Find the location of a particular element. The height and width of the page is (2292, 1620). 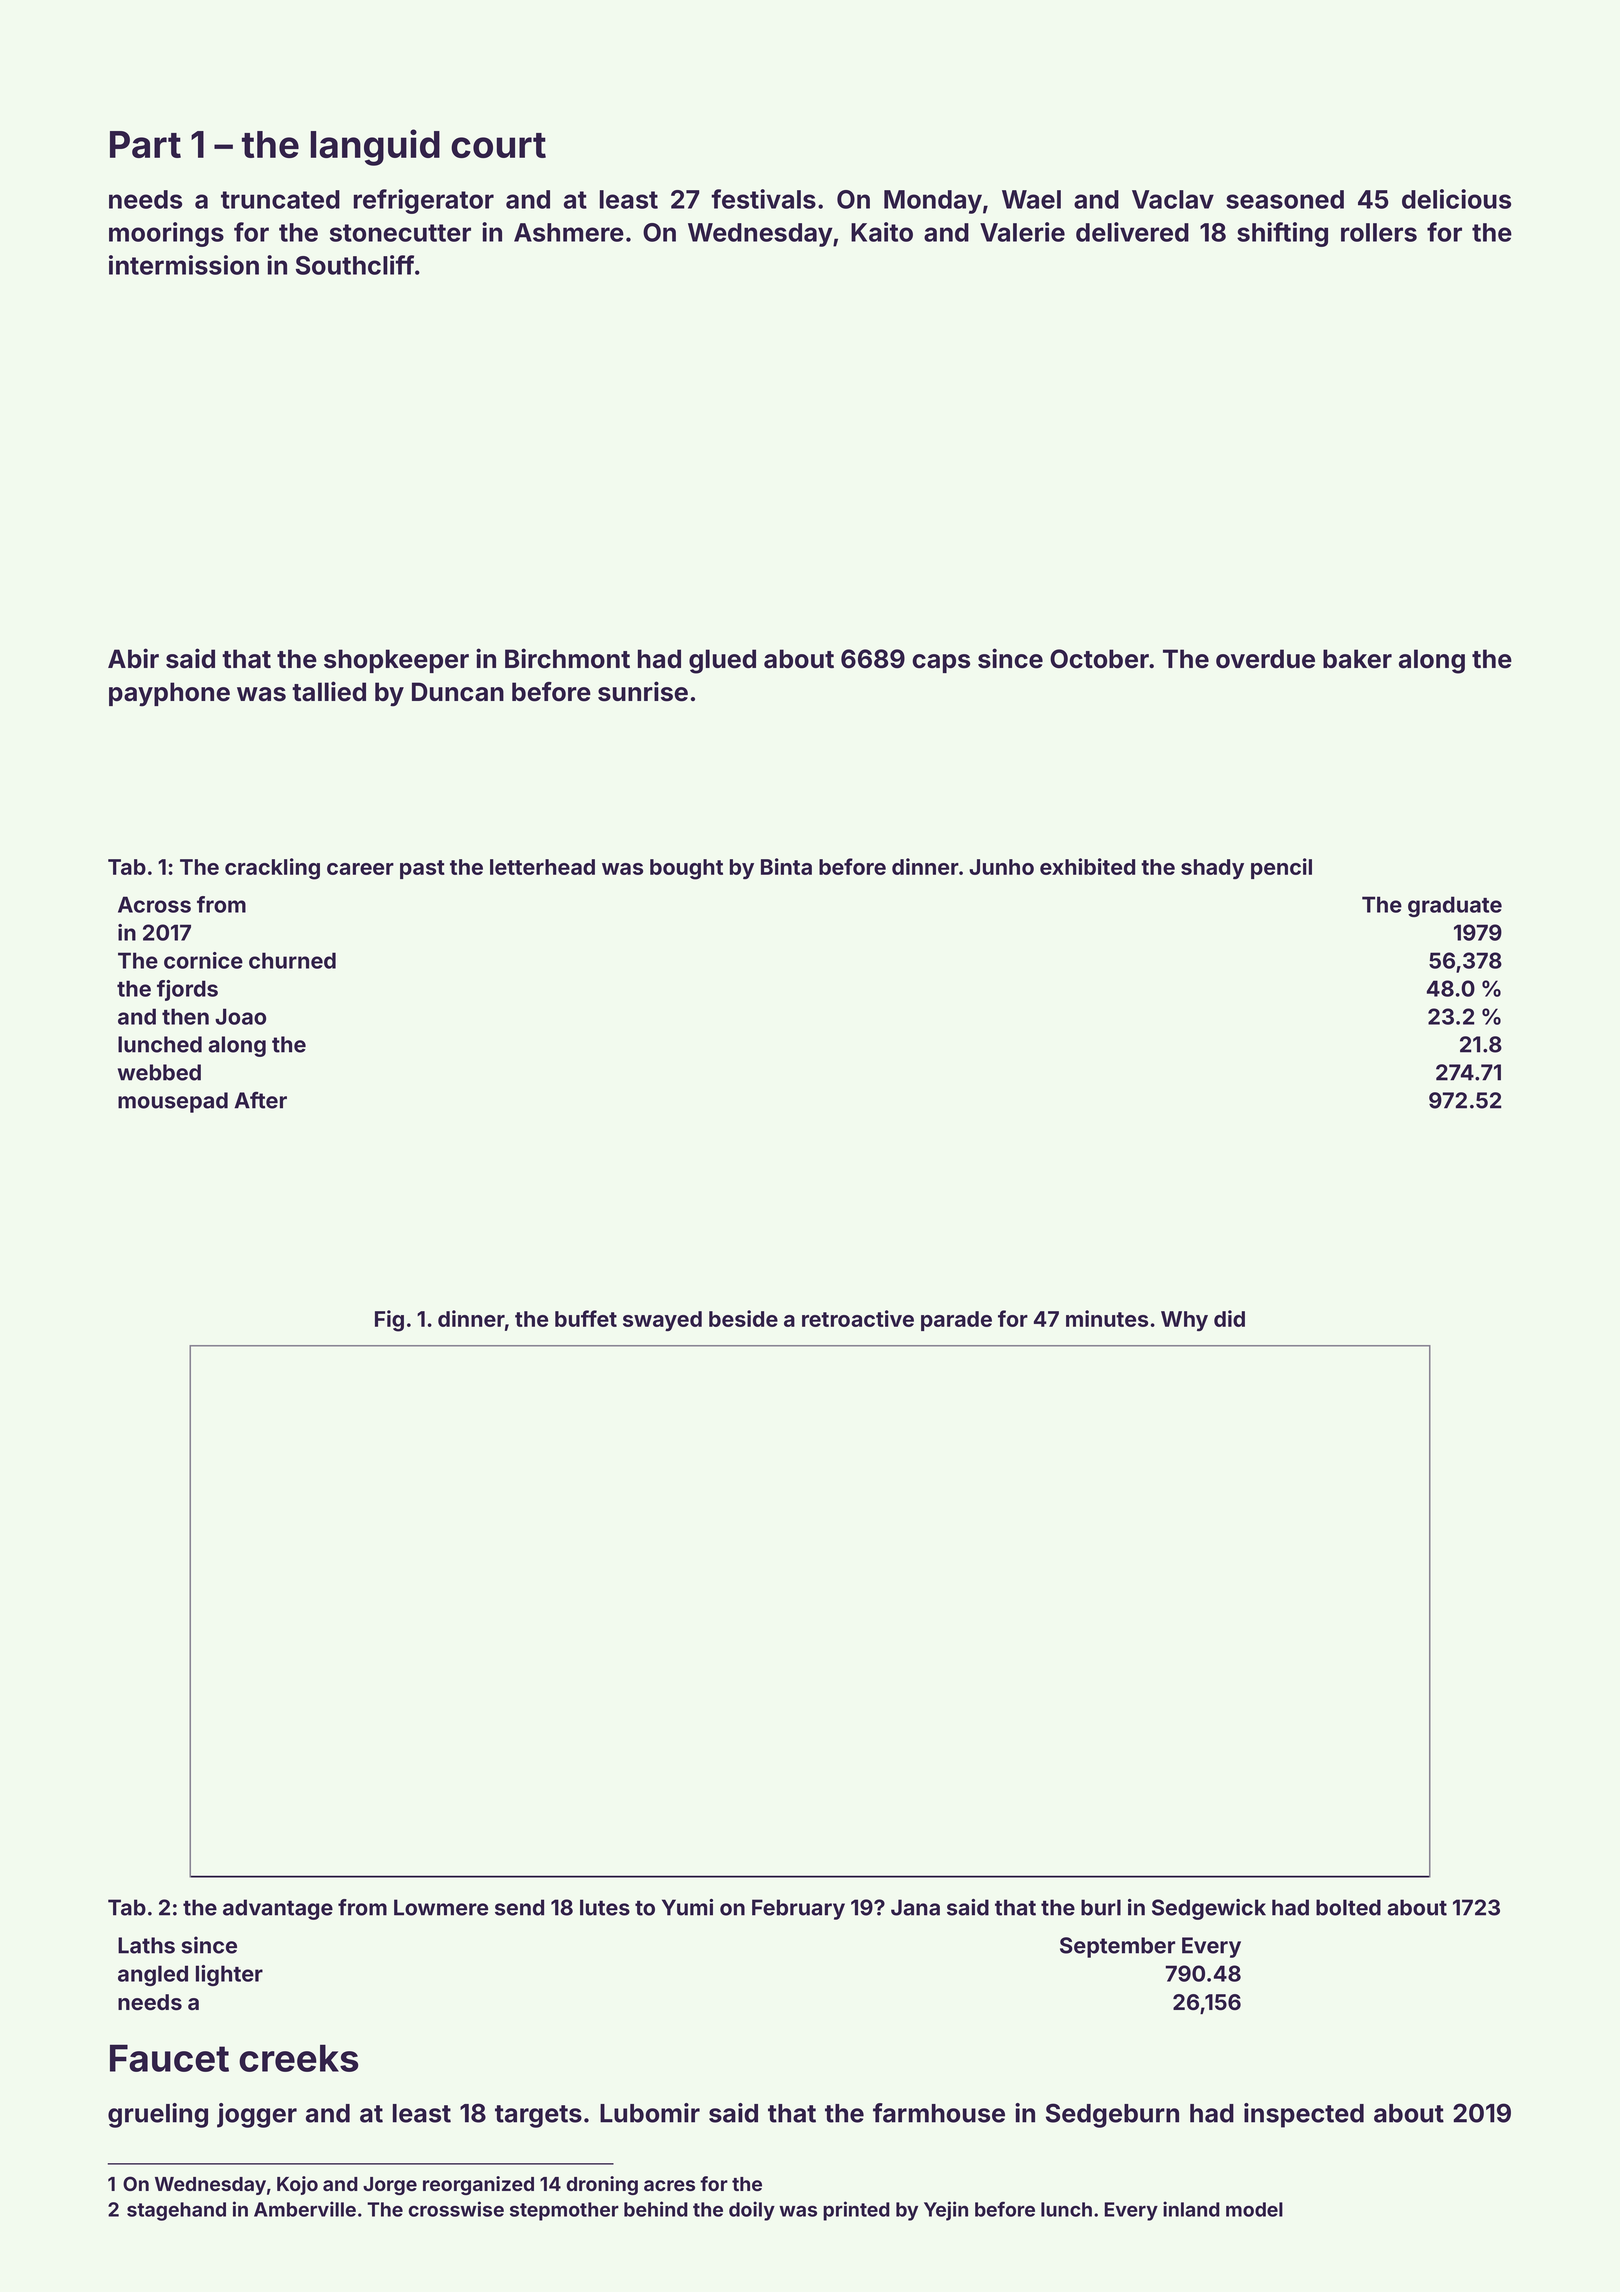

rollers is located at coordinates (1379, 232).
